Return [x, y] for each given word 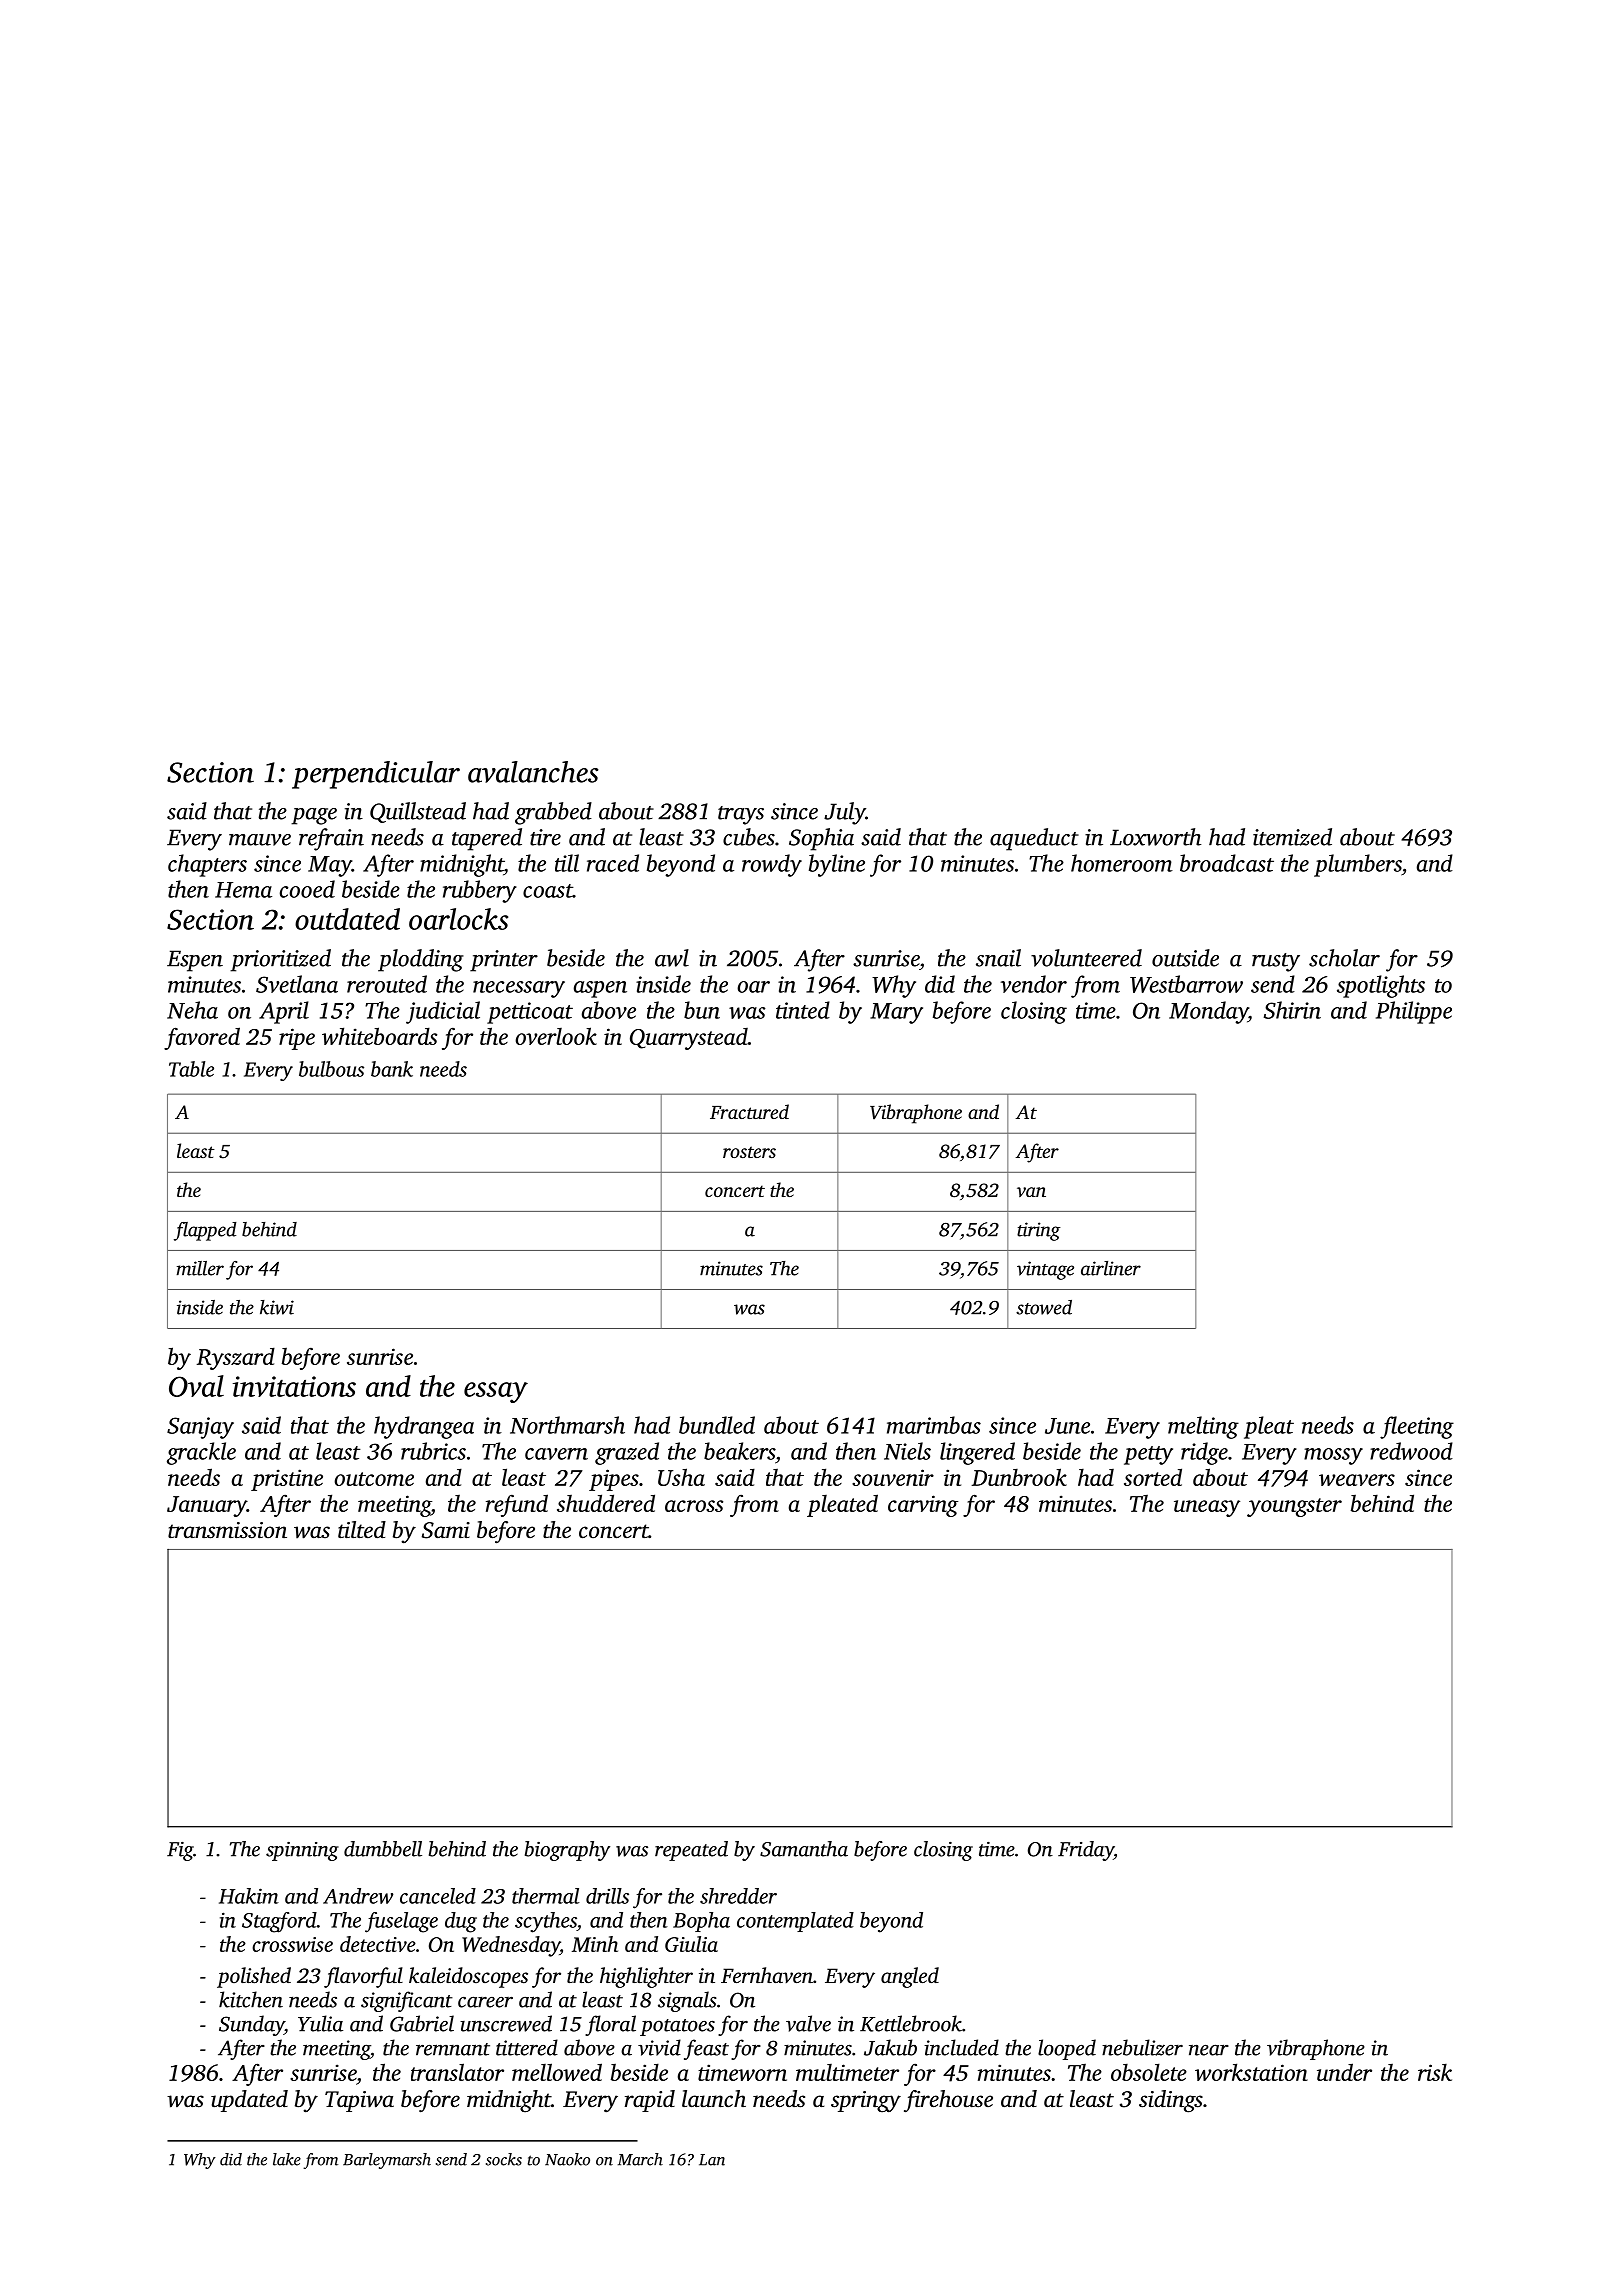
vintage [1045, 1270]
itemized [1292, 837]
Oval [196, 1386]
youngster [1294, 1507]
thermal [546, 1896]
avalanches [533, 772]
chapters [207, 865]
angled [910, 1977]
